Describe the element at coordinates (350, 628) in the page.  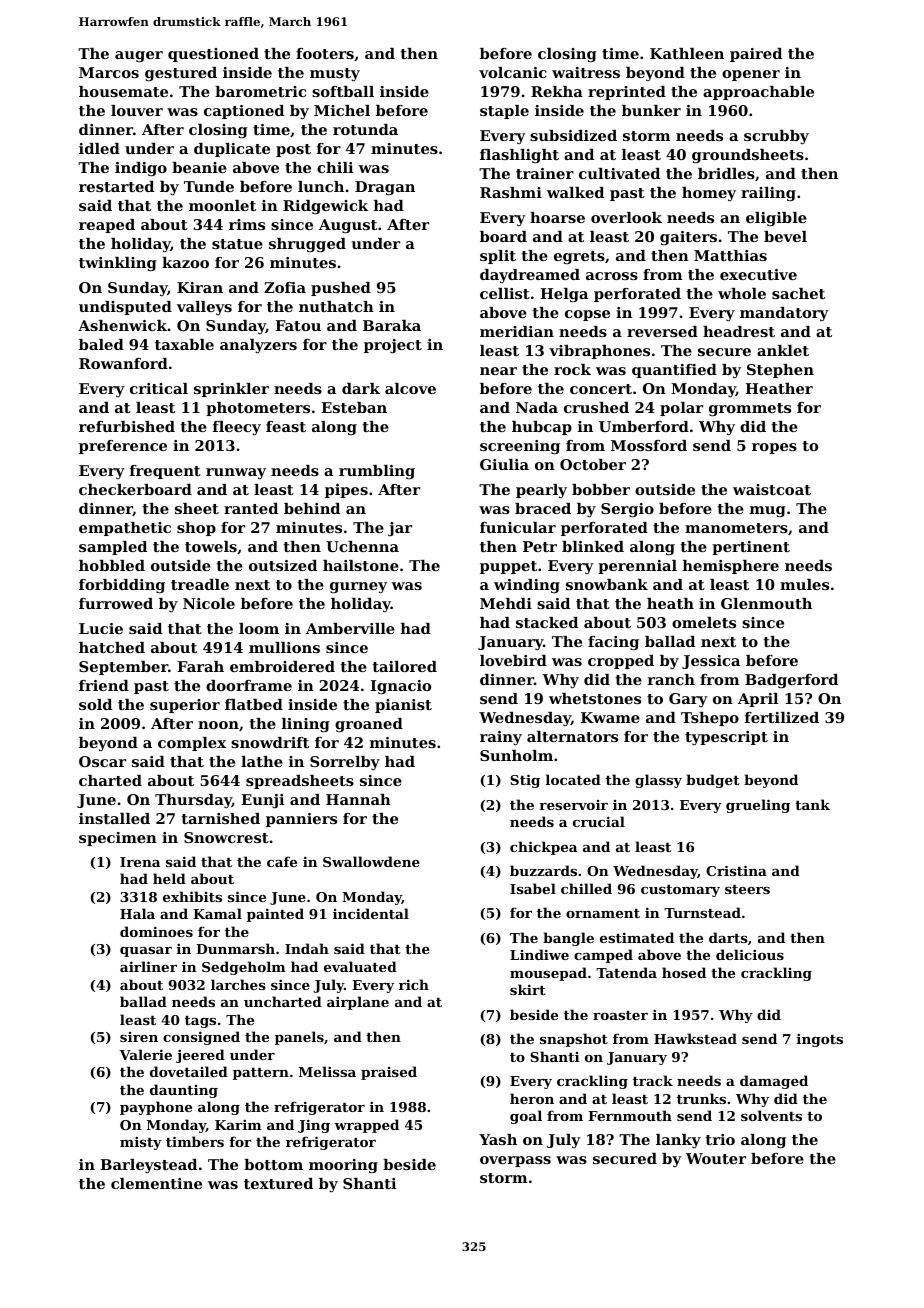
I see `Amberville` at that location.
